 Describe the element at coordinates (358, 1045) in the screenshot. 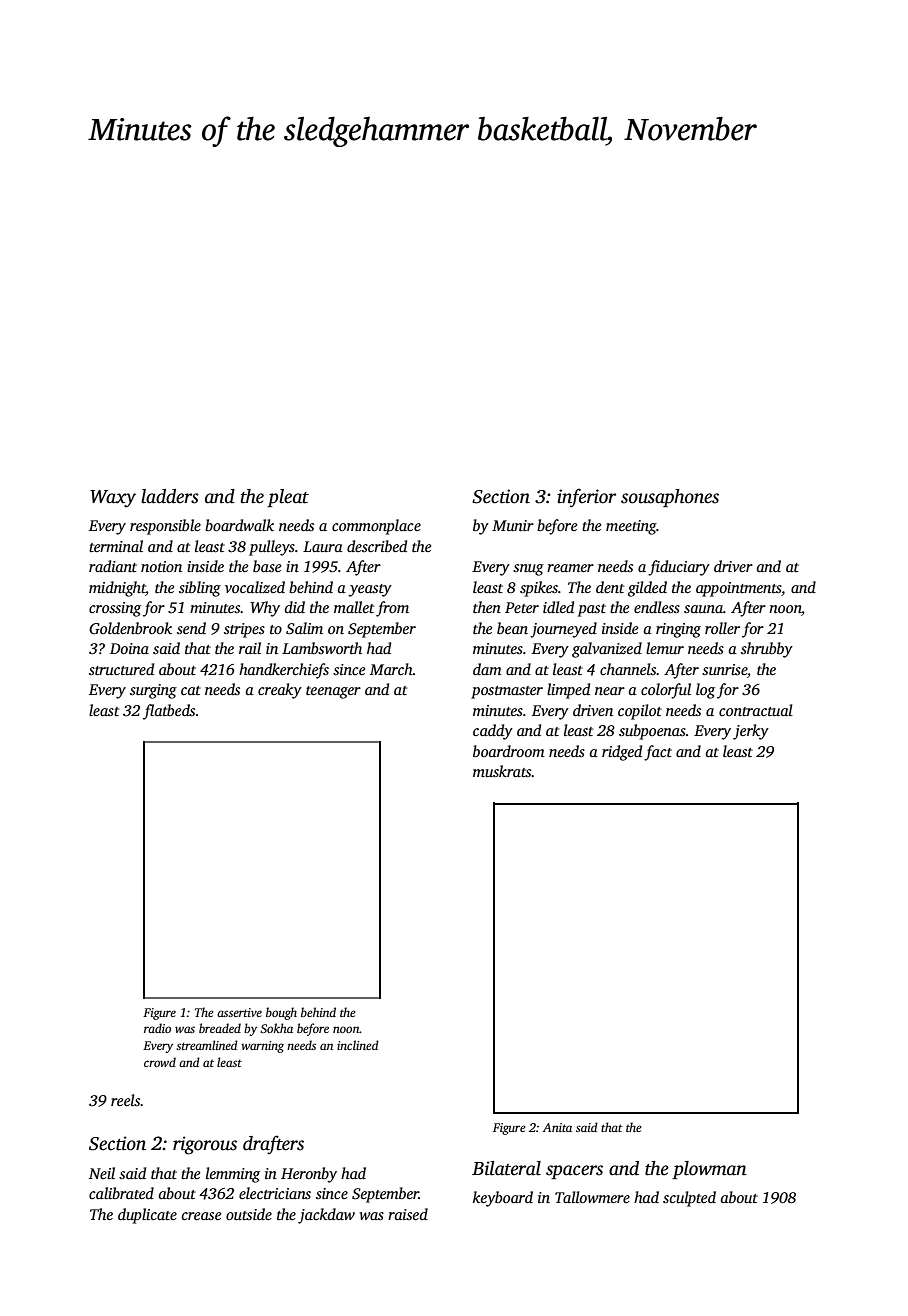

I see `inclined` at that location.
